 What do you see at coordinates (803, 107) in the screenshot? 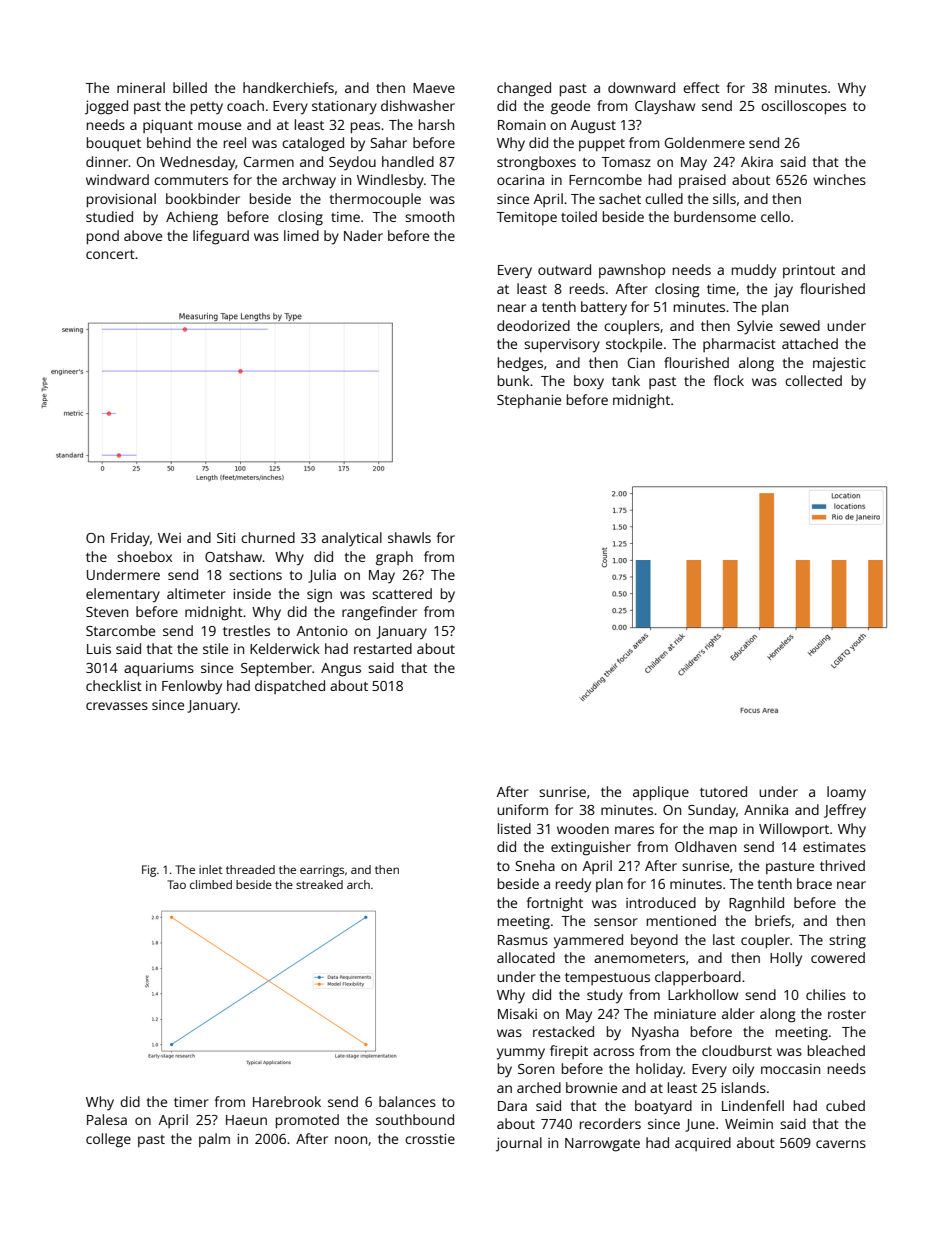
I see `oscilloscopes` at bounding box center [803, 107].
